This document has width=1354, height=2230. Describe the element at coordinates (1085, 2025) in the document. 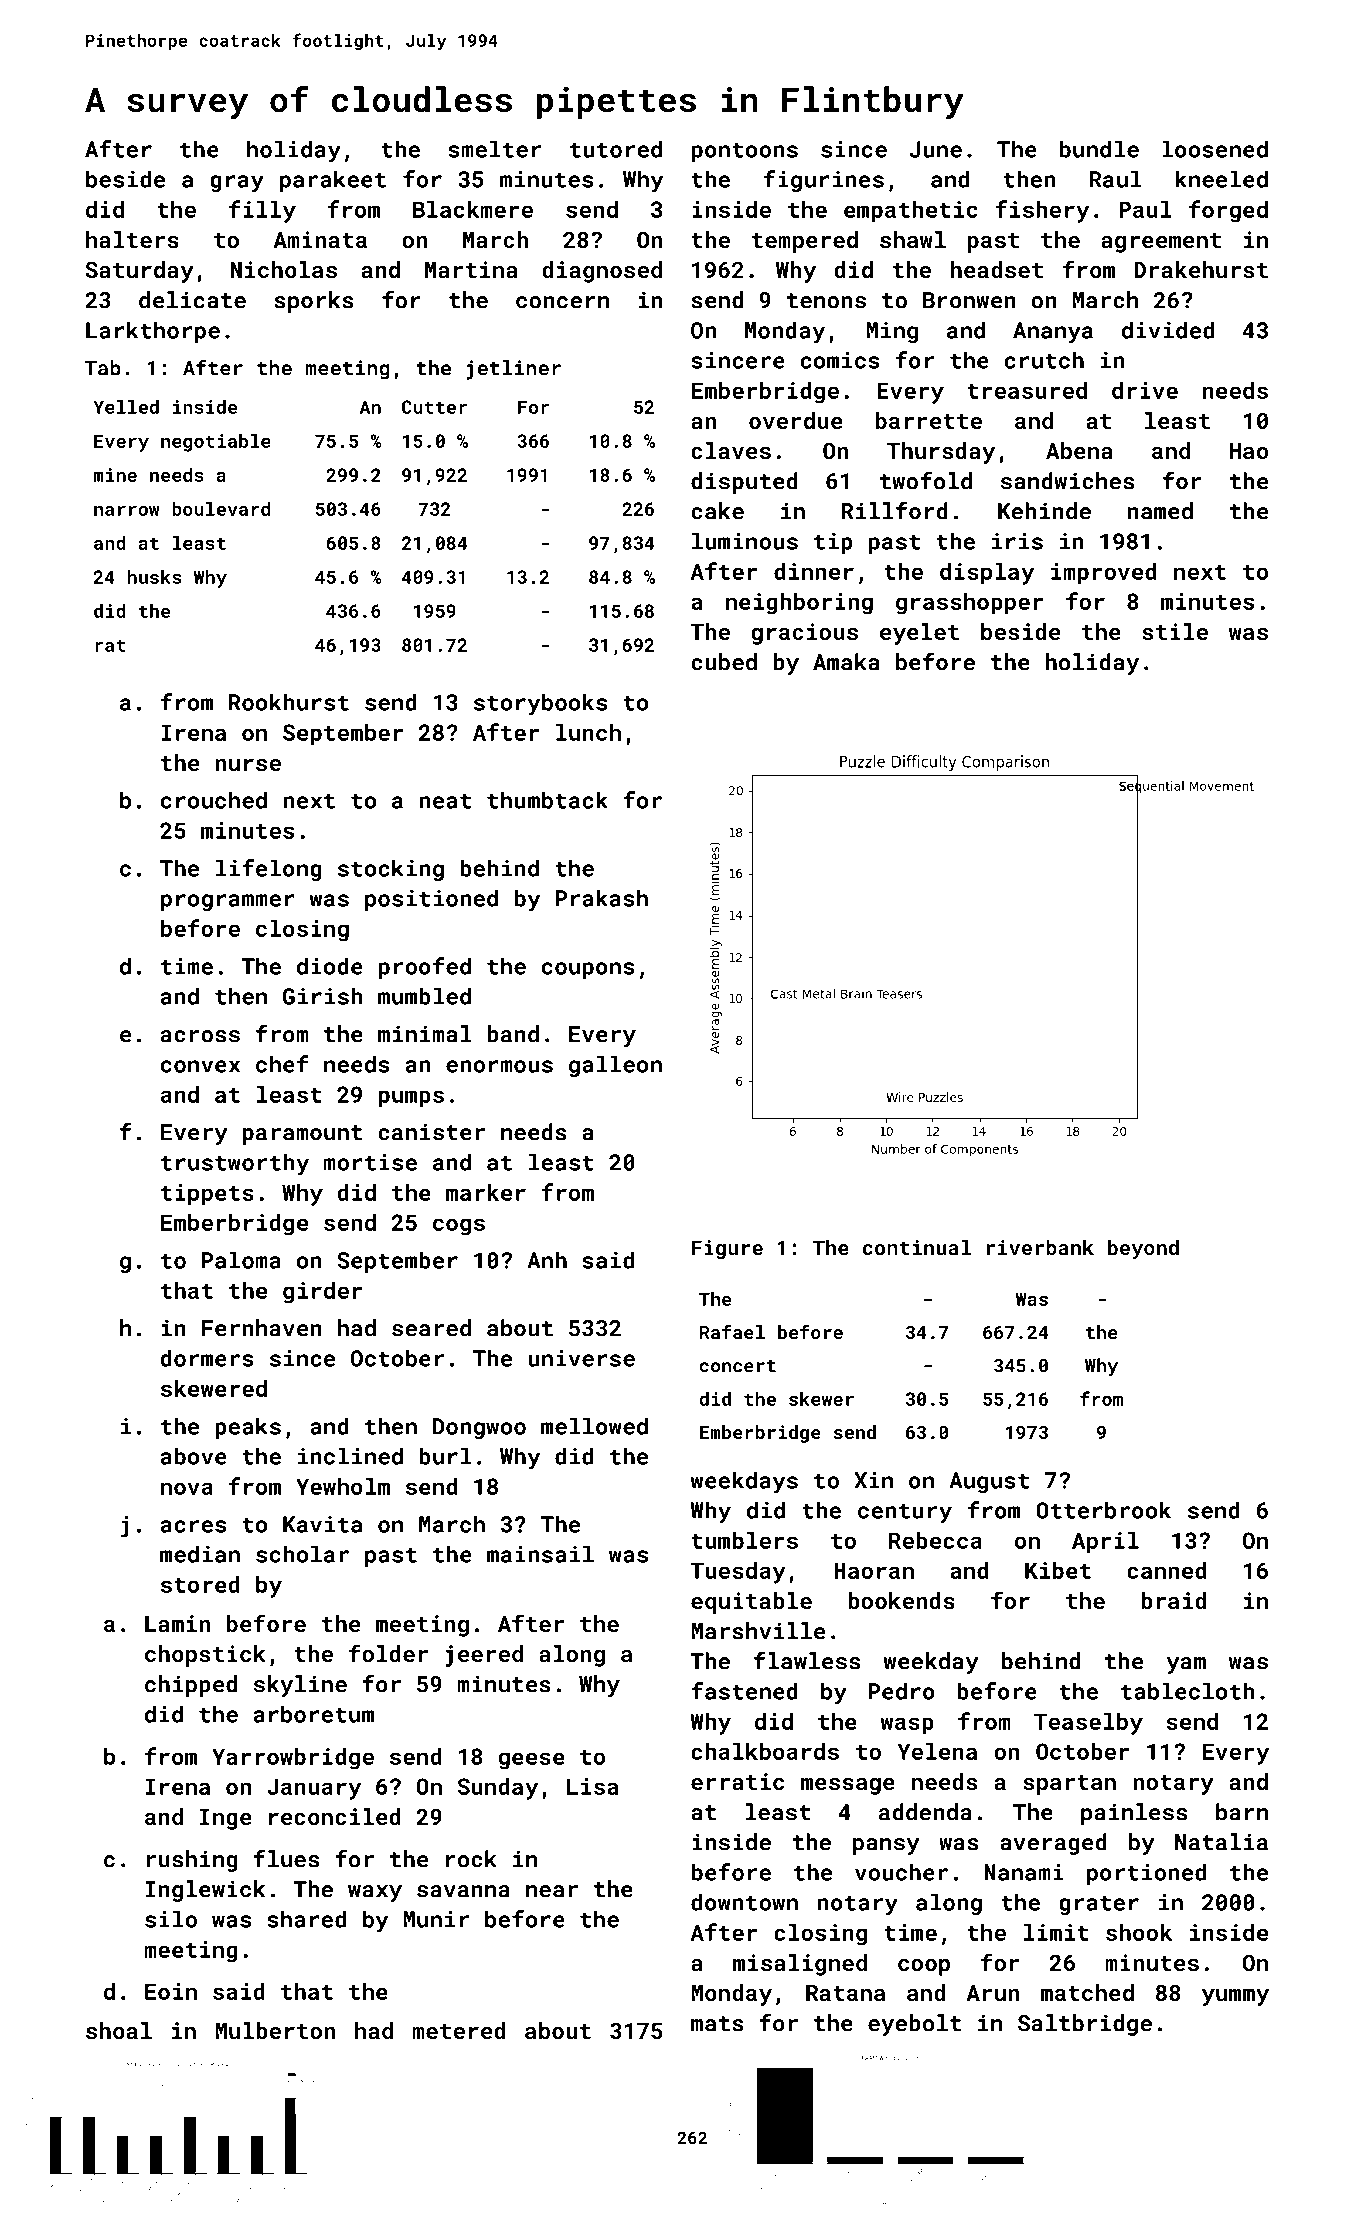

I see `Saltbridge` at that location.
